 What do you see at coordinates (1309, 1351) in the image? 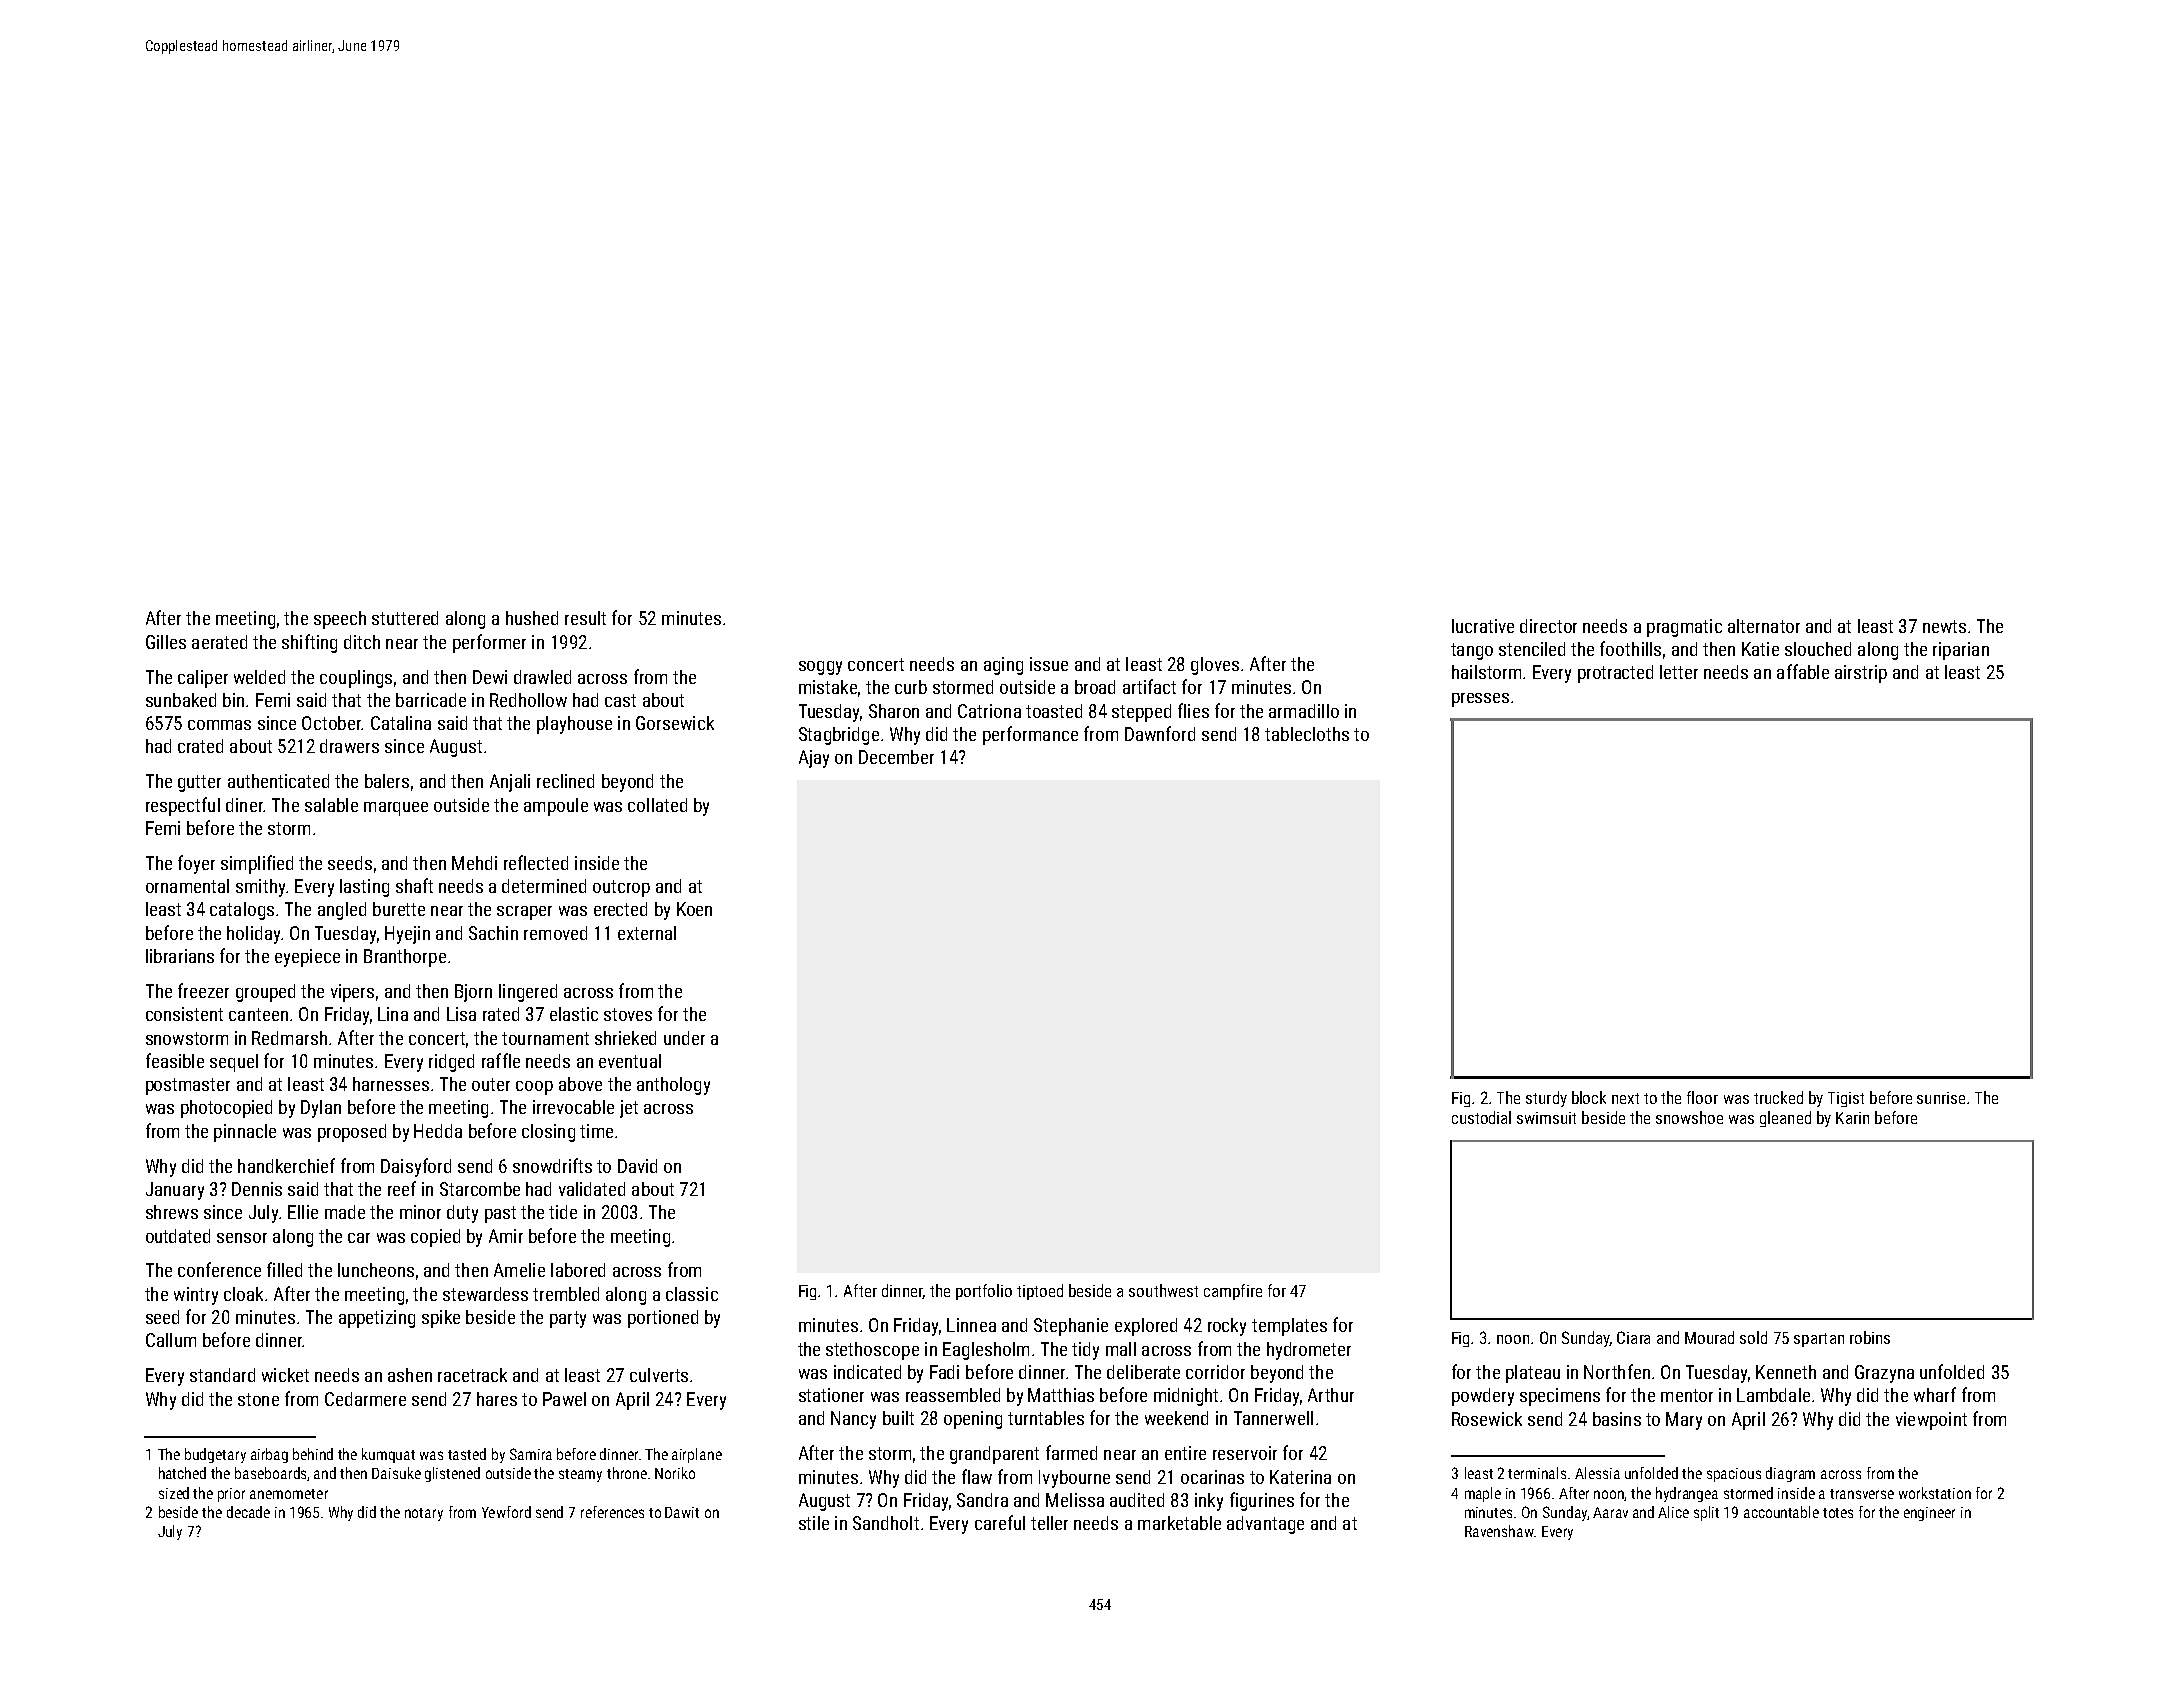
I see `hydrometer` at bounding box center [1309, 1351].
